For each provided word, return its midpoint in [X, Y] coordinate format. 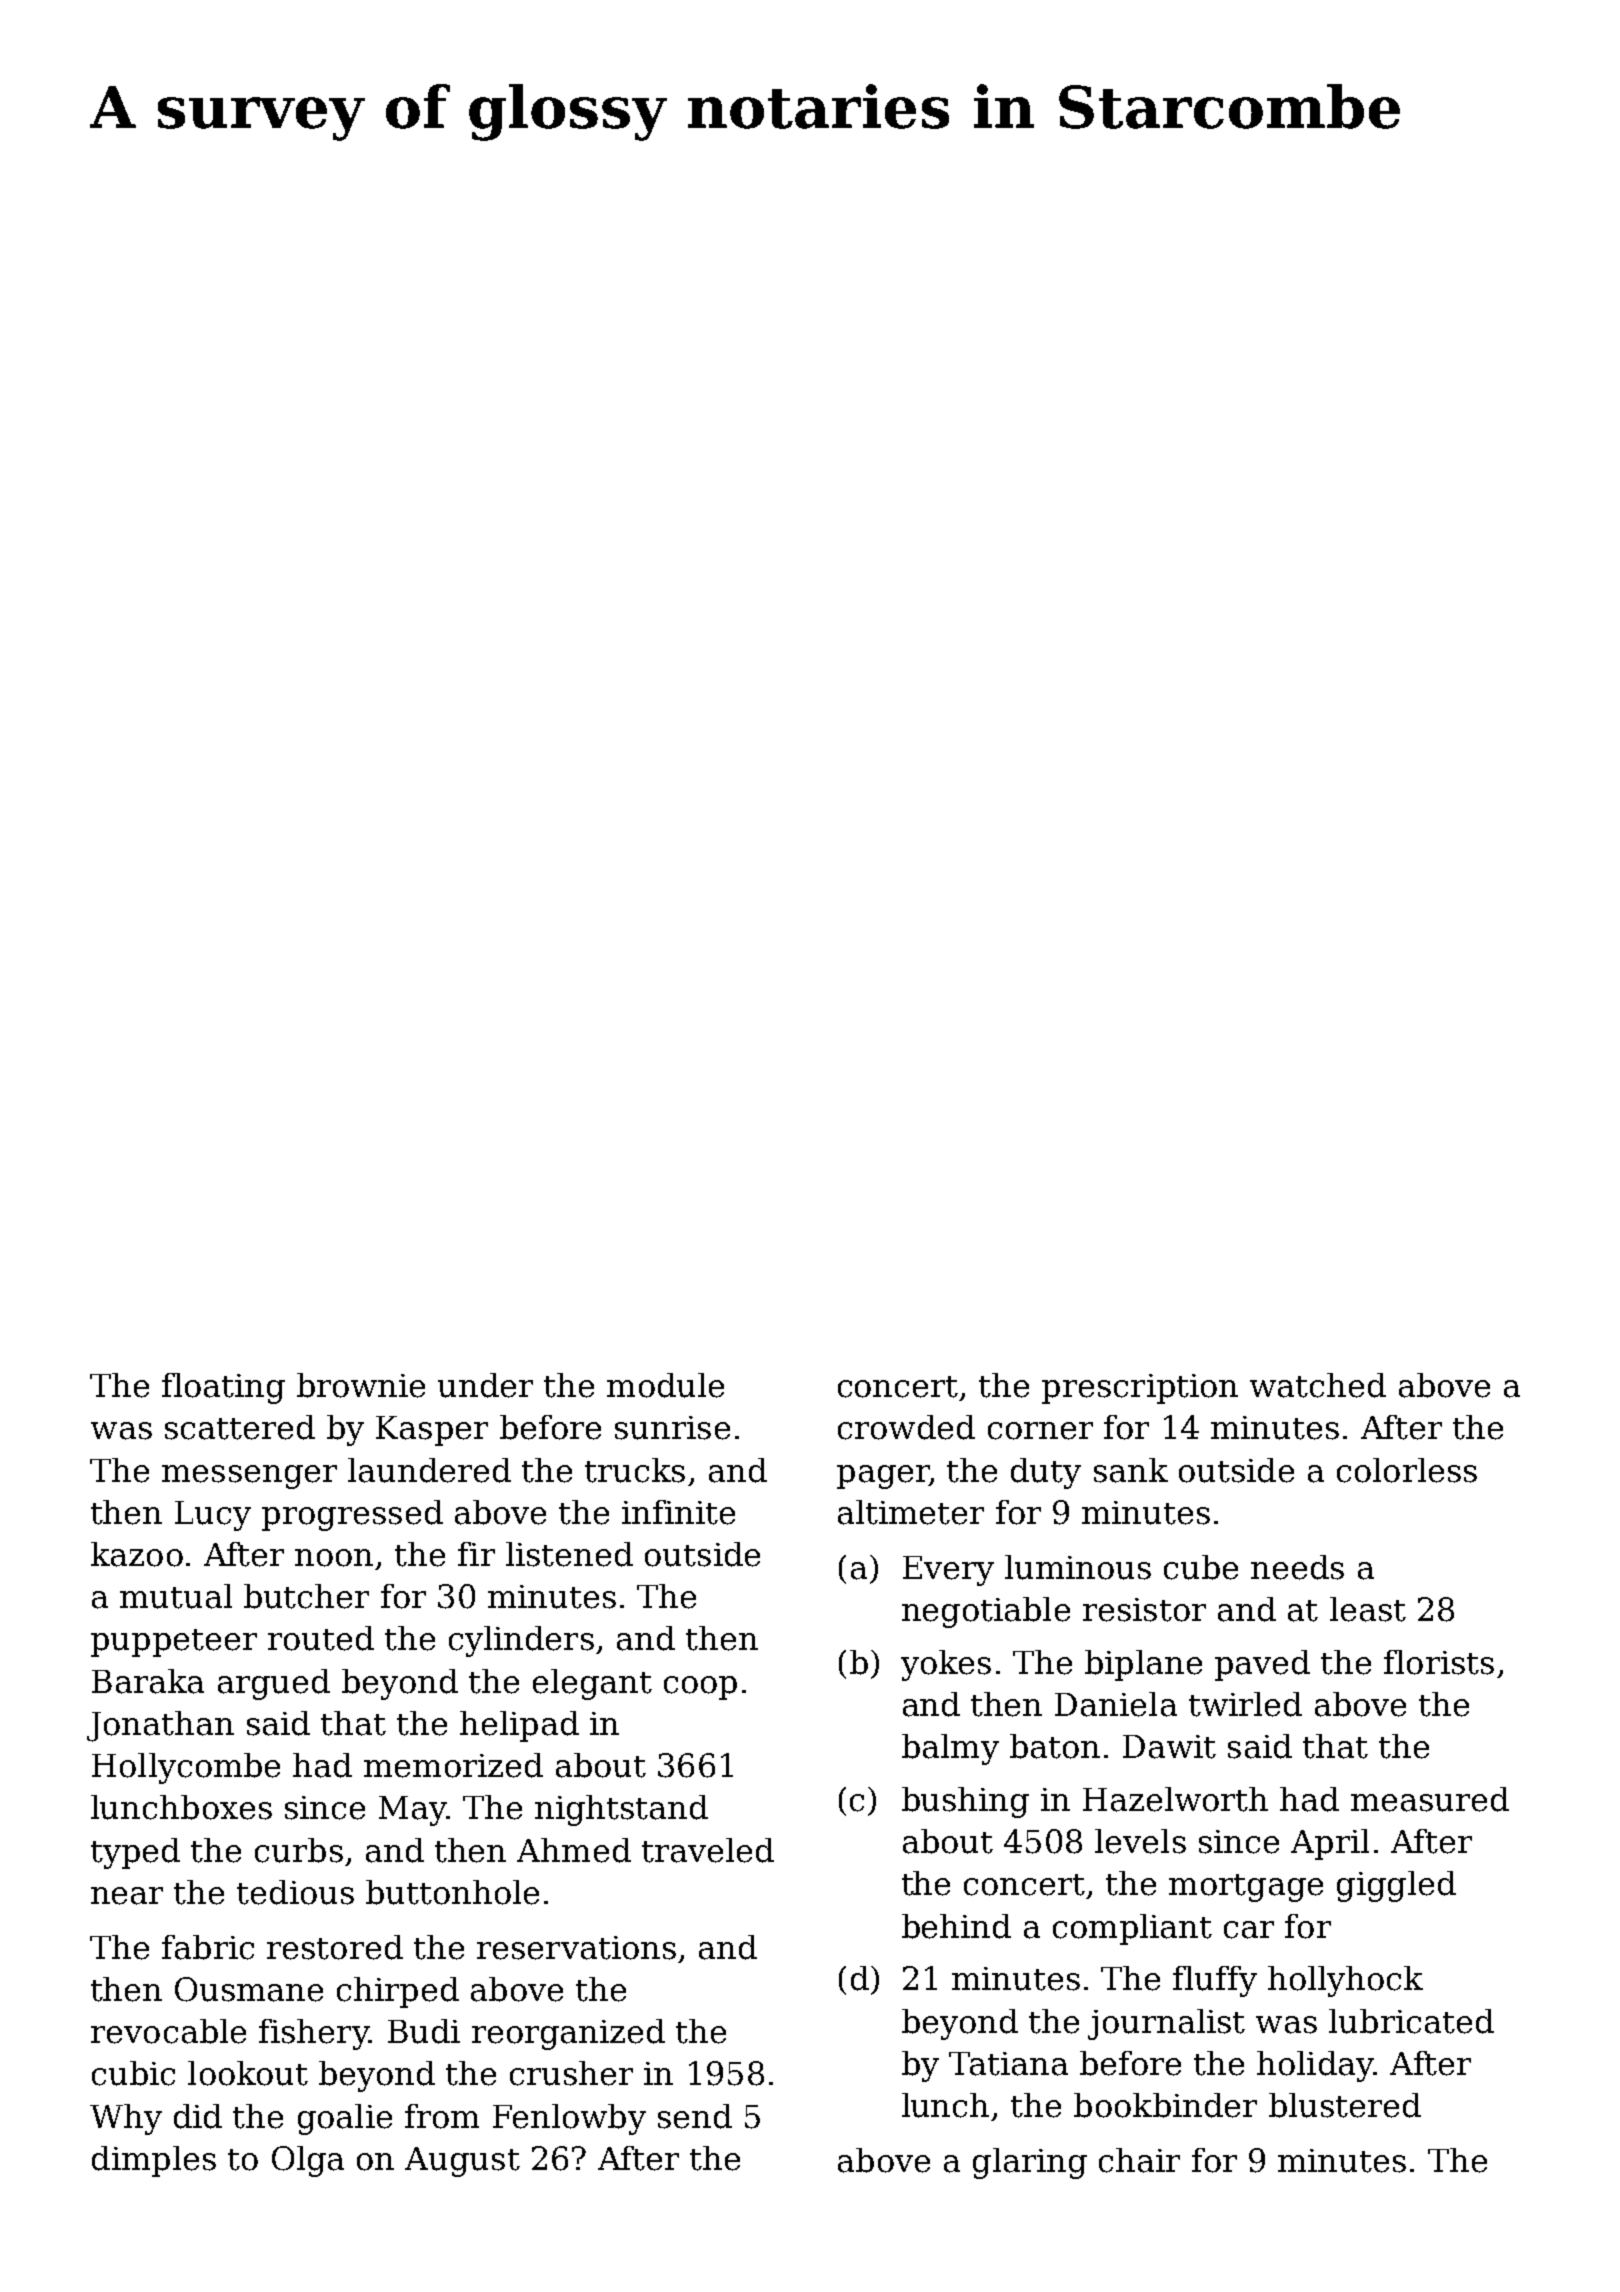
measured [1430, 1799]
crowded [906, 1427]
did [198, 2116]
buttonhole [452, 1892]
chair [1139, 2160]
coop [700, 1688]
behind [956, 1926]
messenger [249, 1477]
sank [1131, 1470]
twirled [1245, 1704]
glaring [1030, 2163]
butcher [306, 1596]
